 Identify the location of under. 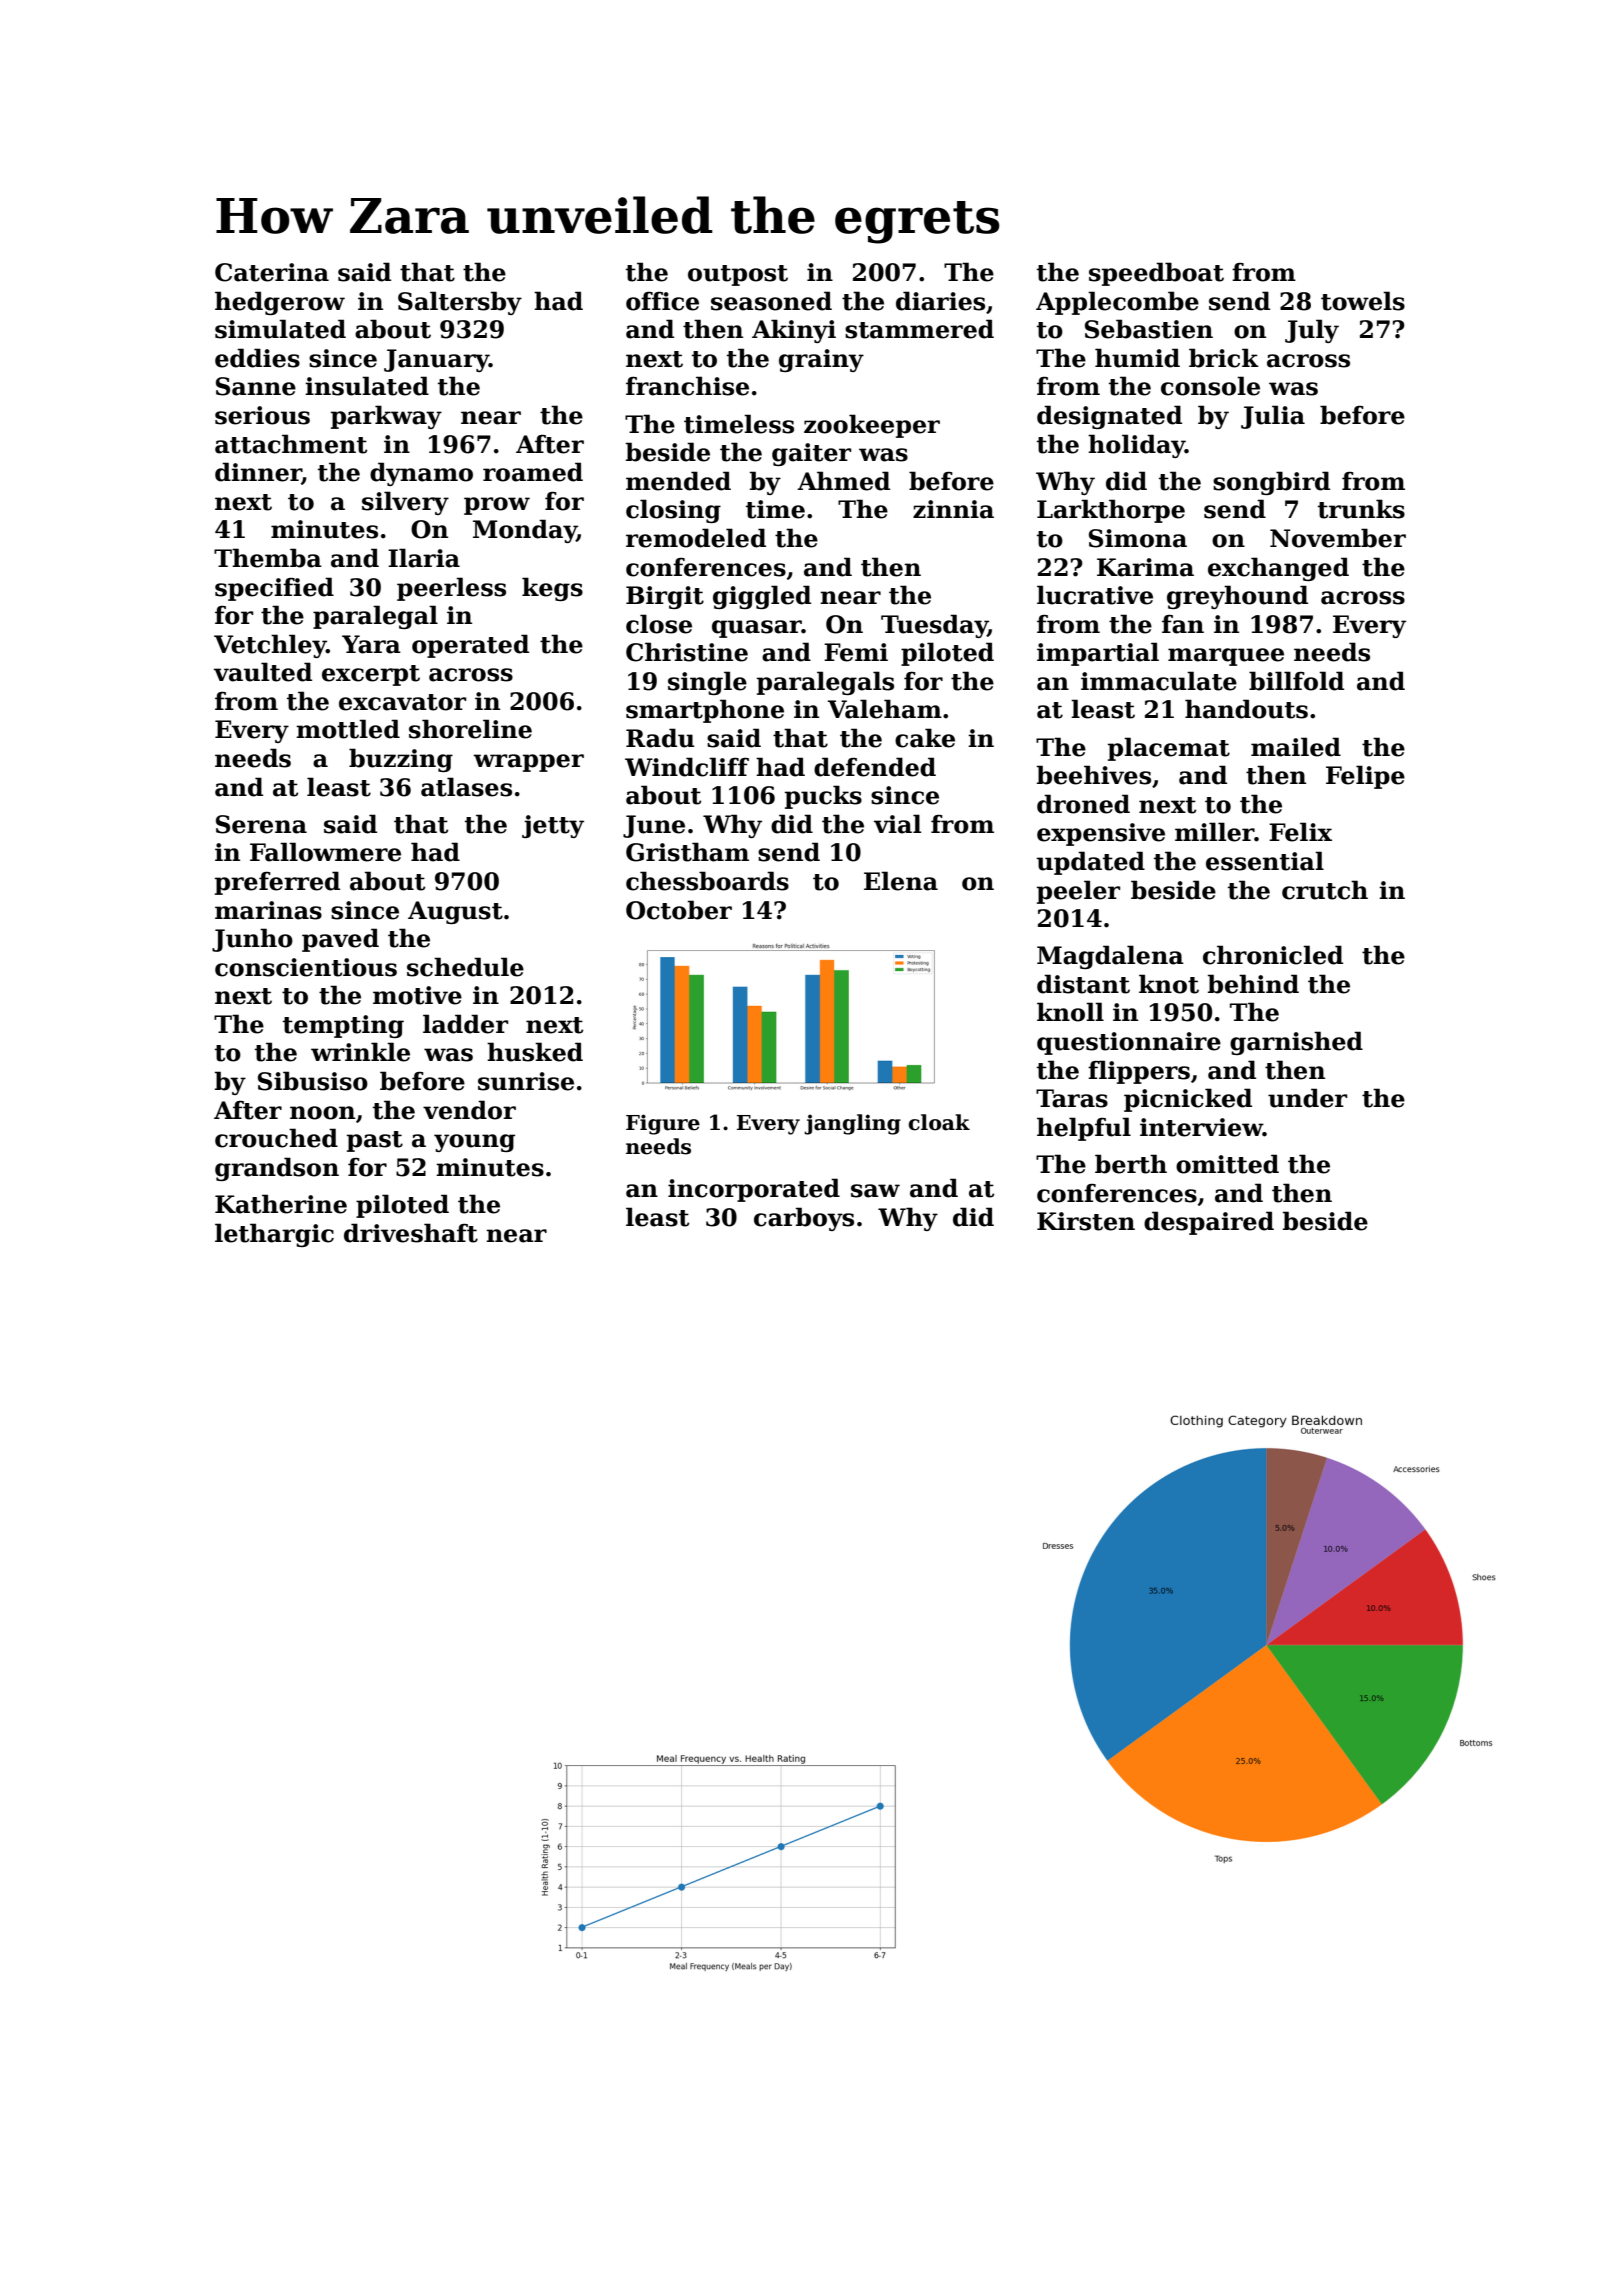
(1307, 1098).
